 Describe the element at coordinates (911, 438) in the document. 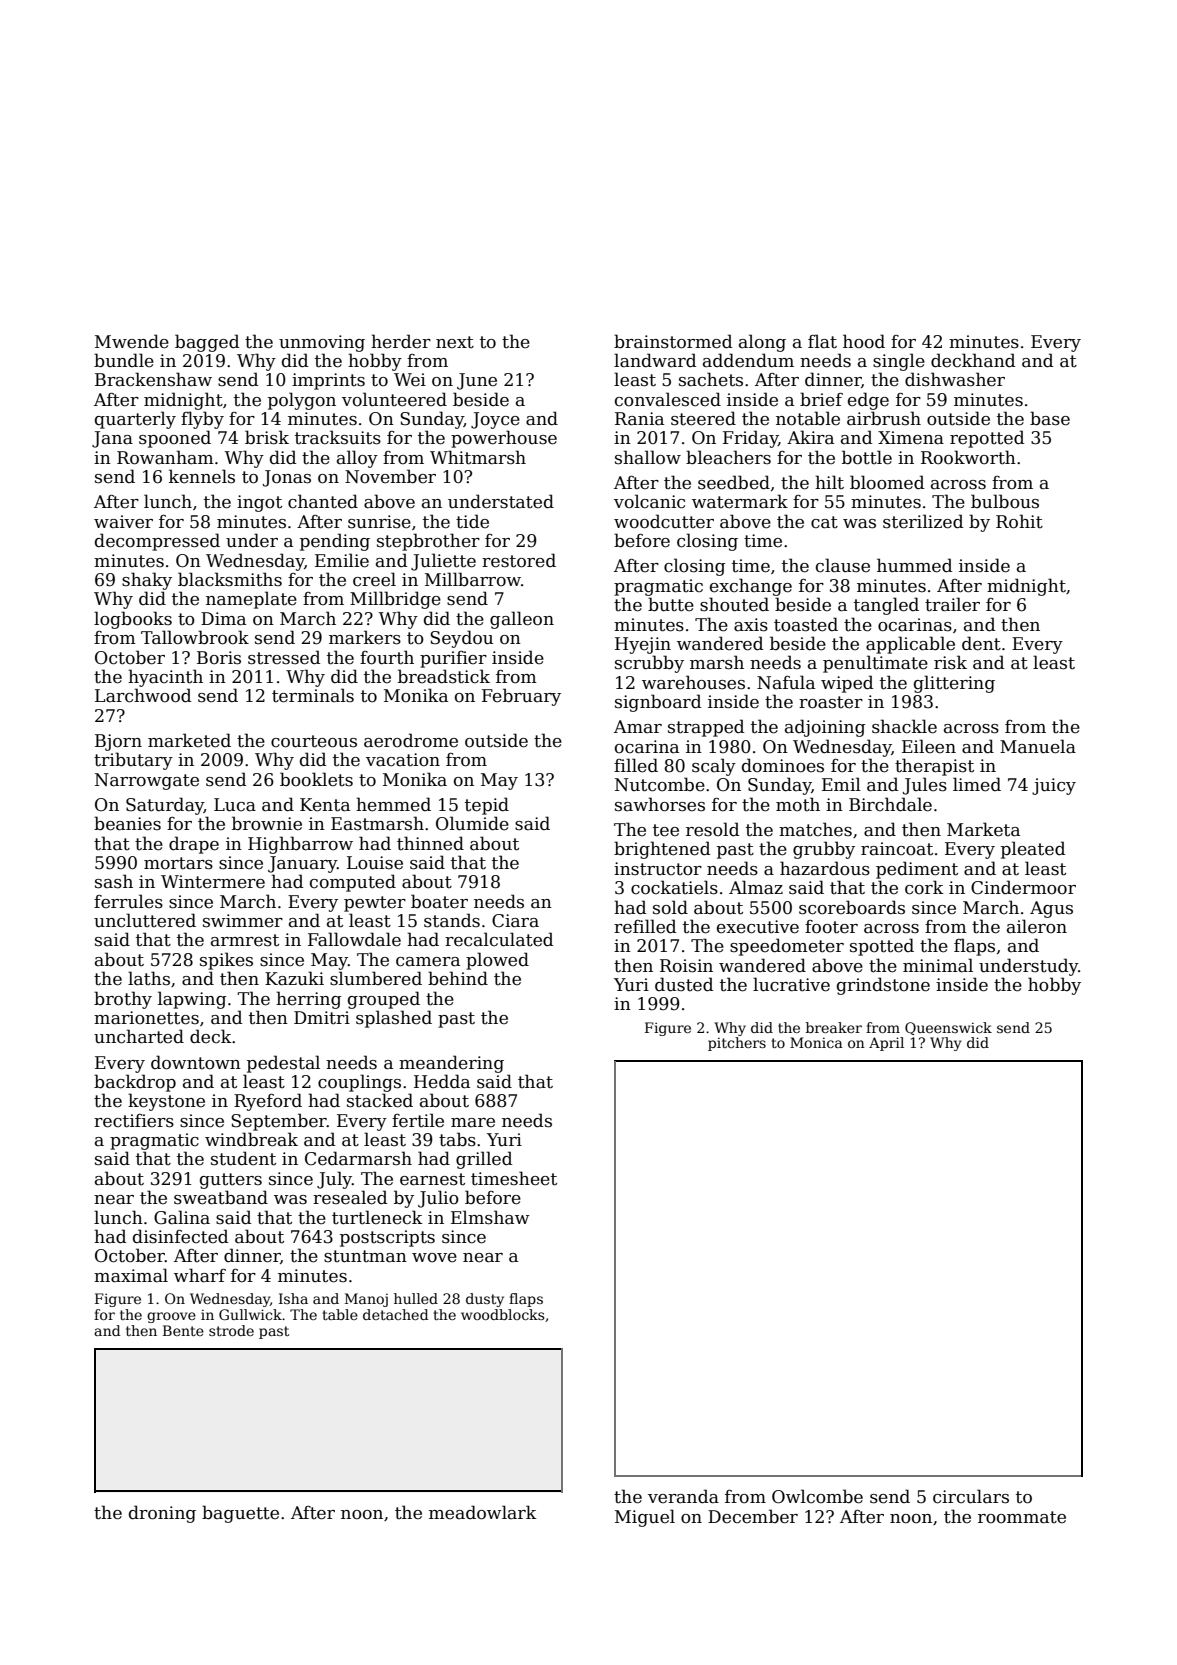

I see `Ximena` at that location.
